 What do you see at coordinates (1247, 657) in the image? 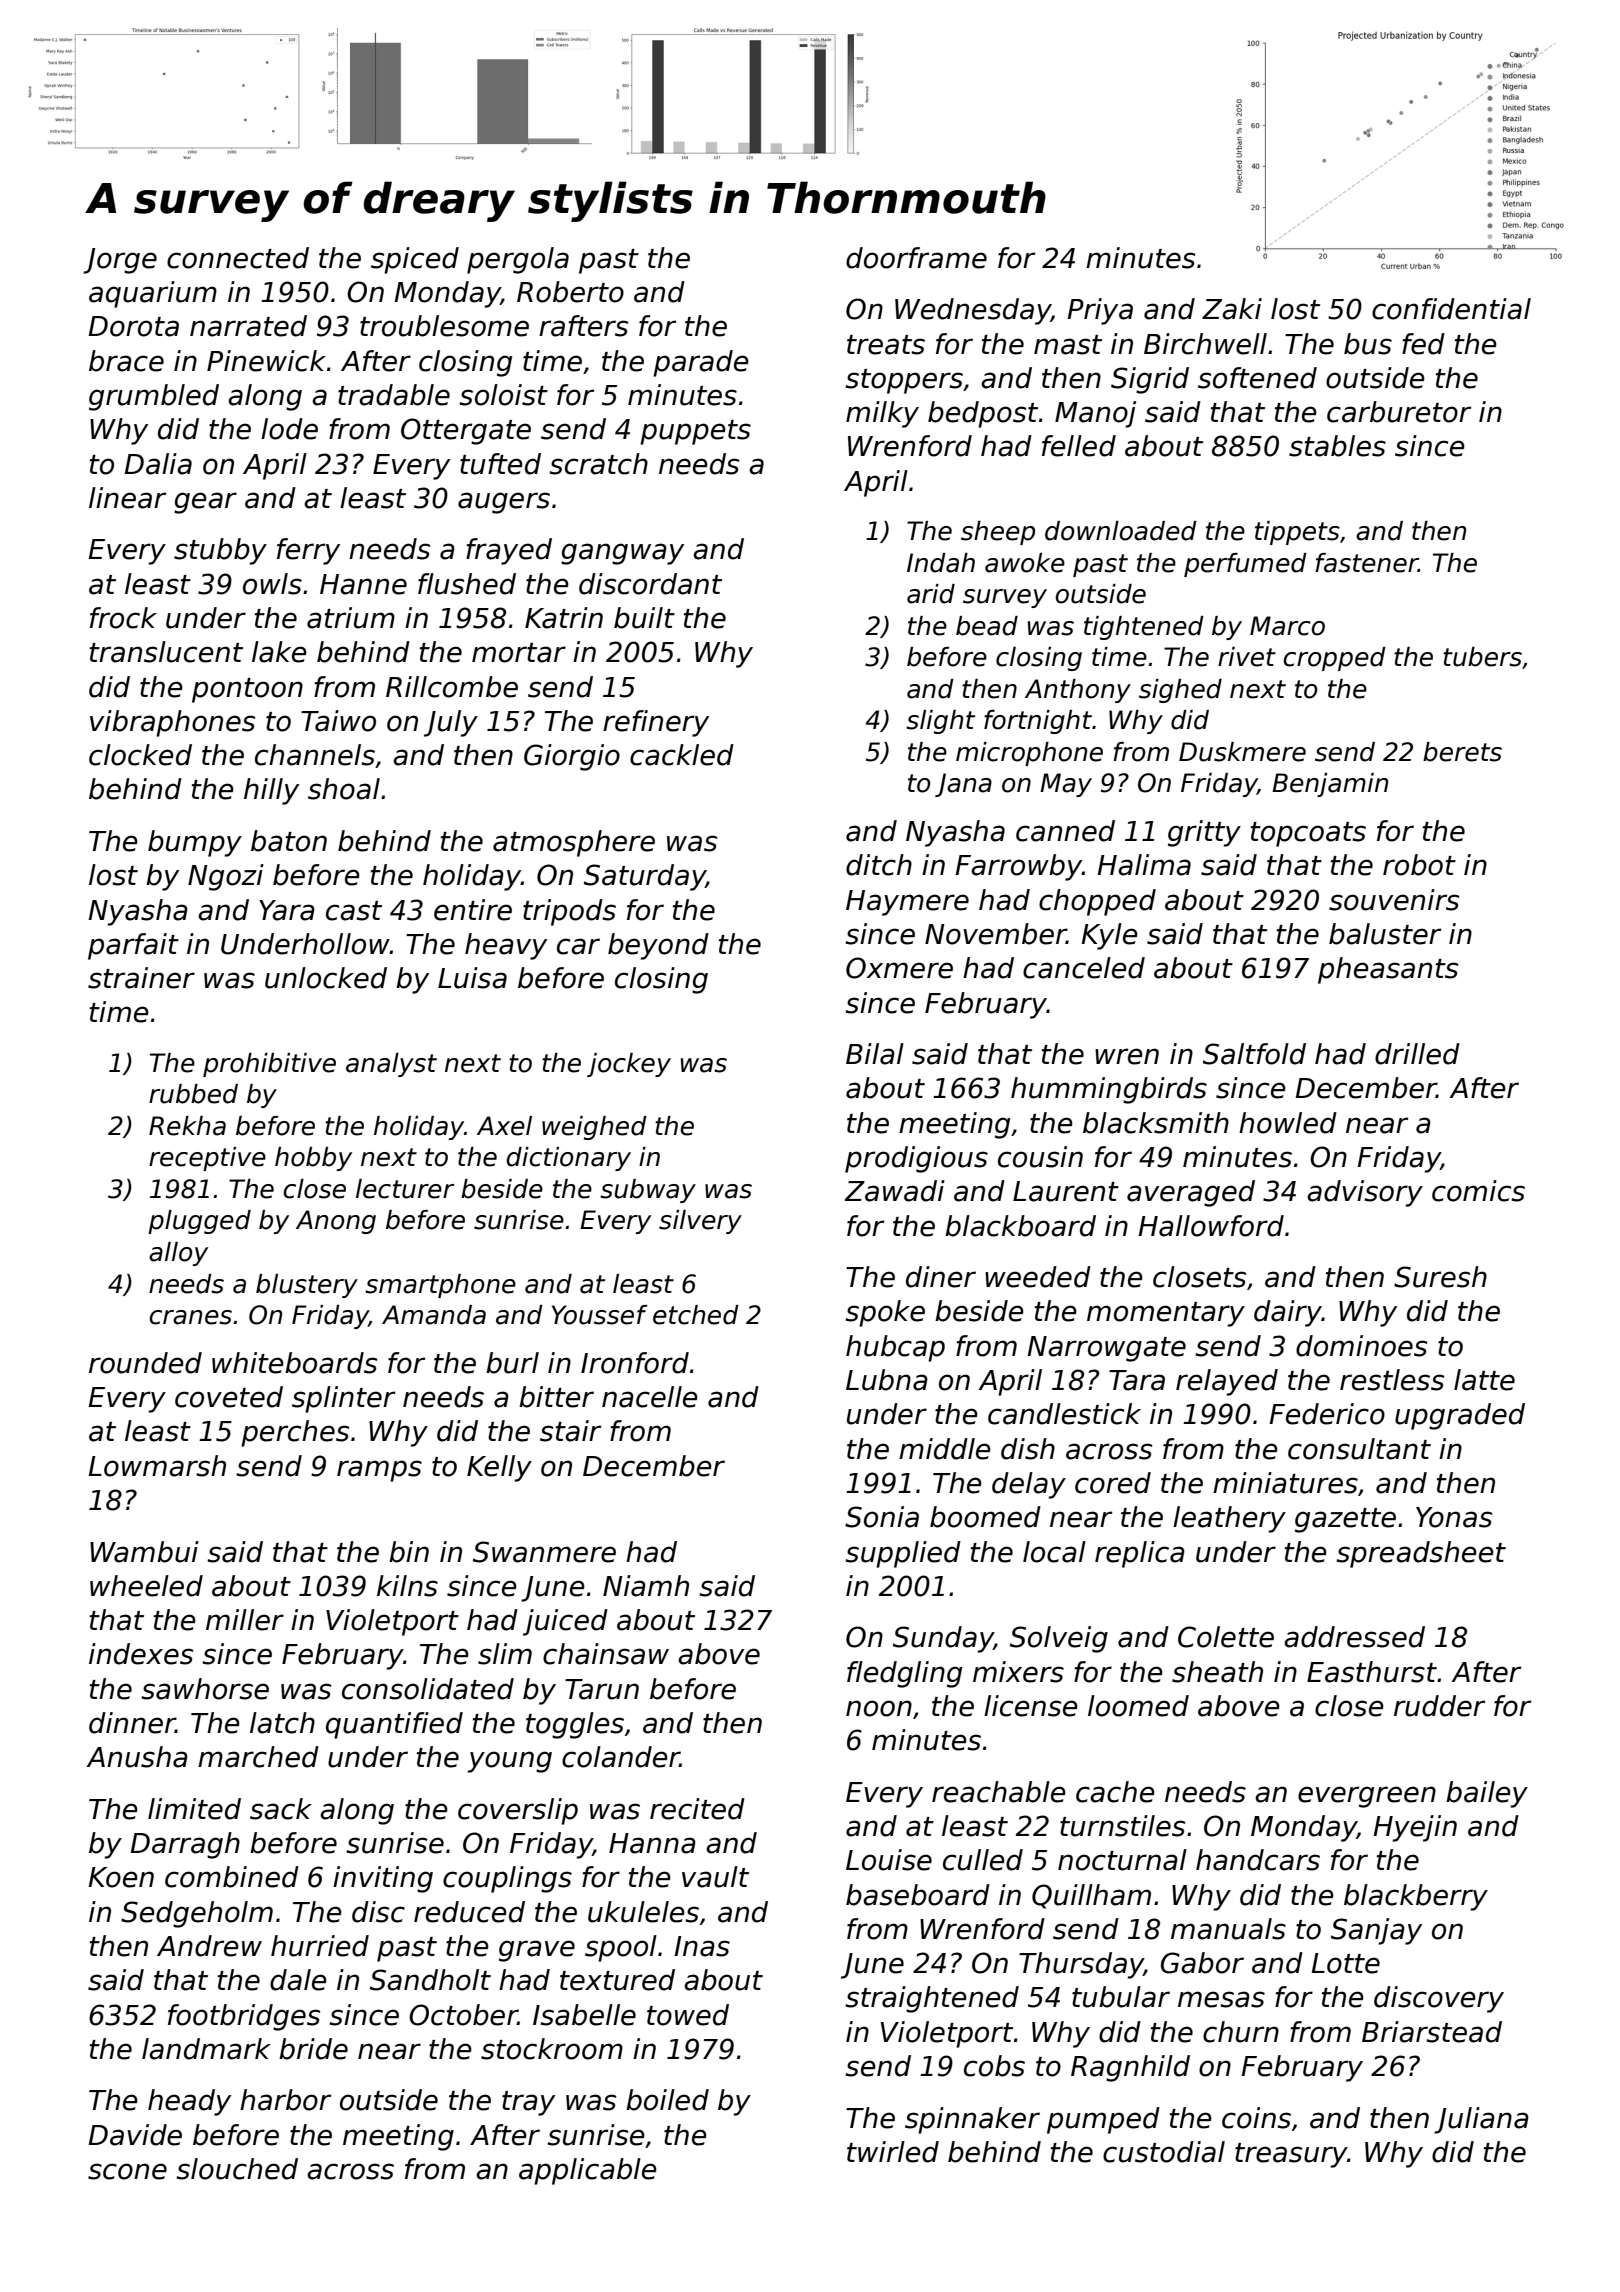
I see `rivet` at bounding box center [1247, 657].
